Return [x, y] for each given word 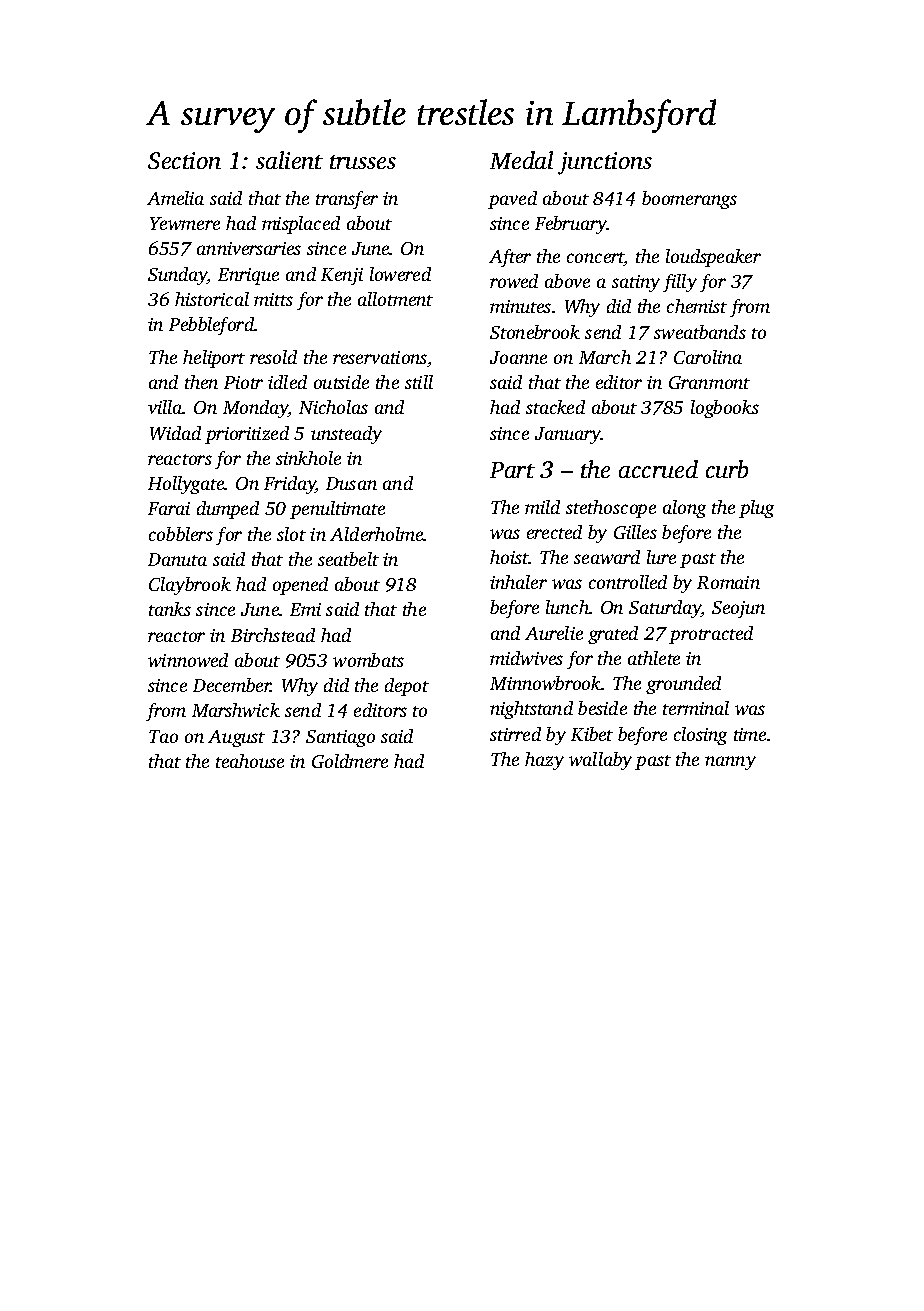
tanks [170, 609]
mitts [273, 299]
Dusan [351, 483]
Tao [163, 736]
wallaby [600, 761]
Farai [169, 508]
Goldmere [350, 761]
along [684, 509]
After [510, 258]
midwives [526, 658]
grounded [683, 685]
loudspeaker [713, 258]
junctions [605, 163]
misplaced [301, 225]
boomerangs [689, 200]
